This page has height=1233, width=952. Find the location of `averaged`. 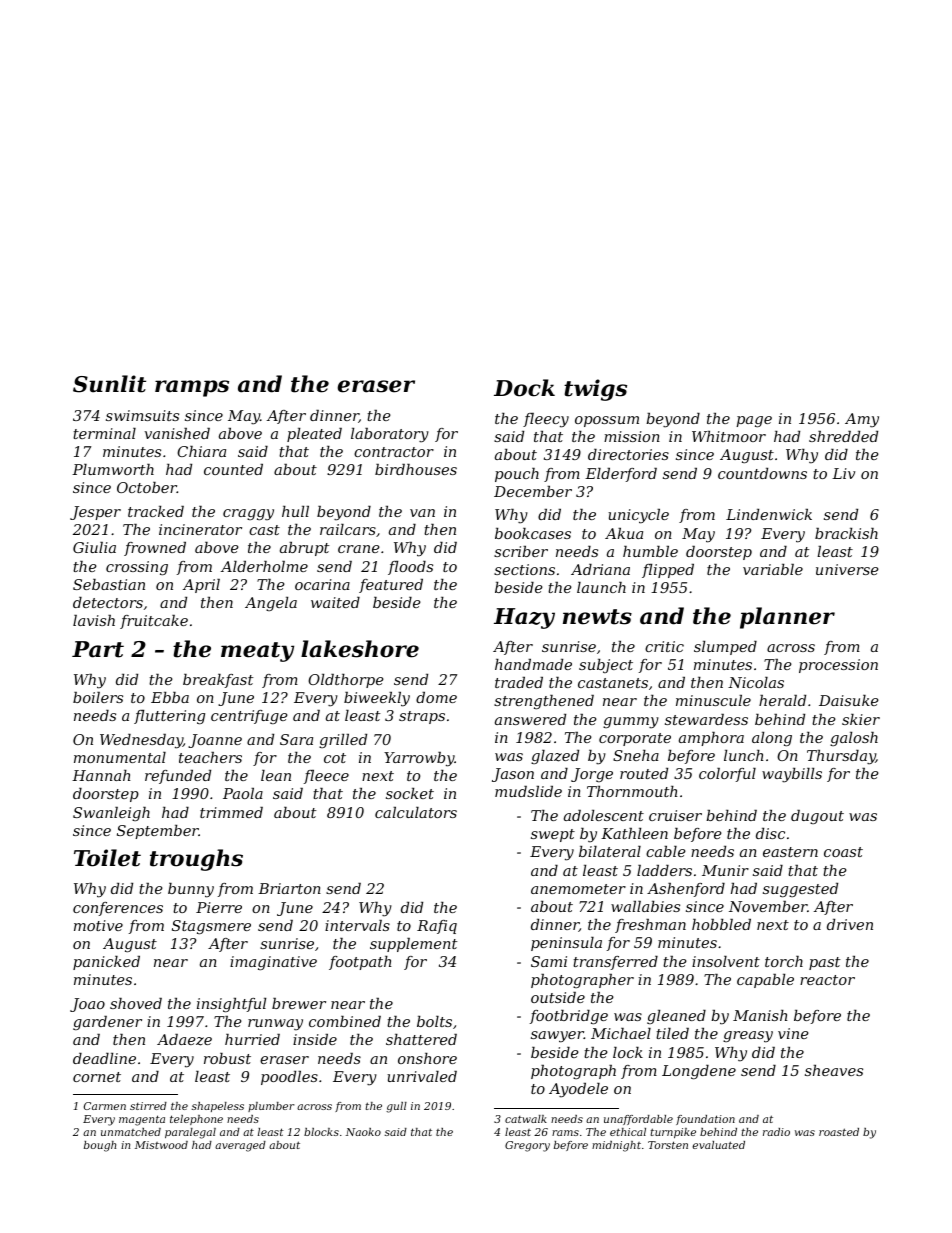

averaged is located at coordinates (240, 1146).
